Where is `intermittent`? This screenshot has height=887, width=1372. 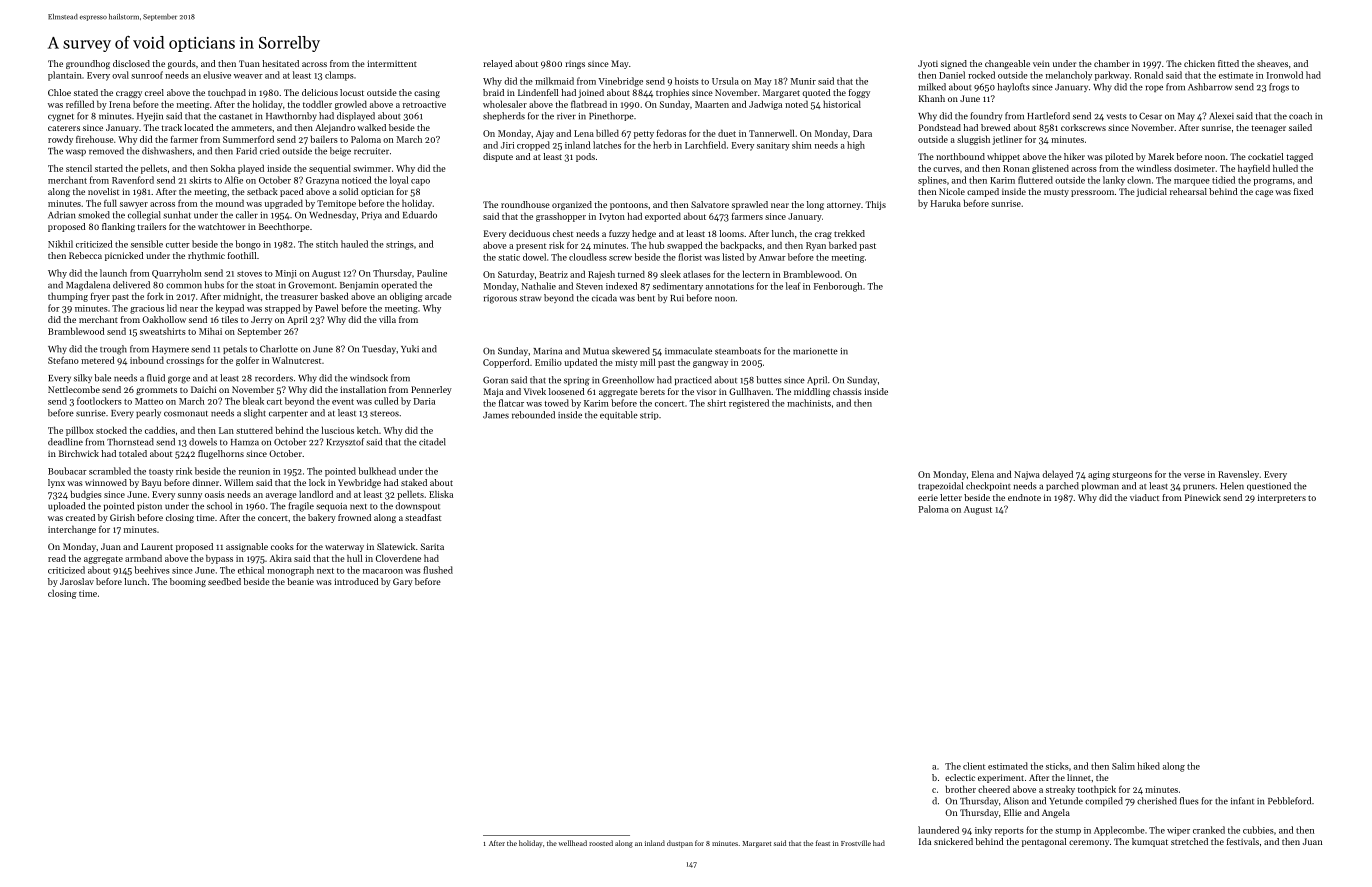
intermittent is located at coordinates (392, 63).
